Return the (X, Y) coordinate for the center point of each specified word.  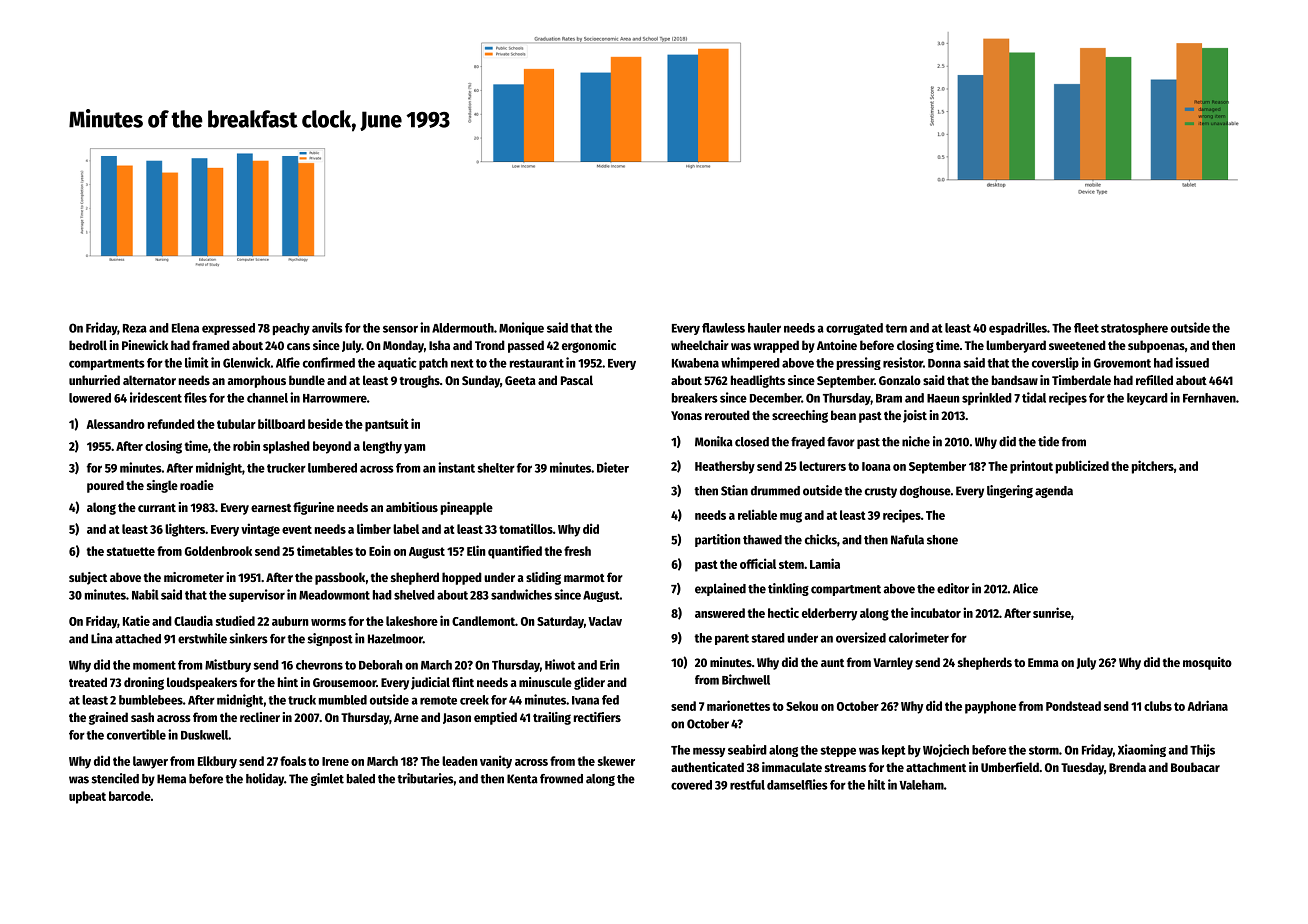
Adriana (1207, 705)
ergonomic (589, 346)
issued (1192, 362)
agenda (1054, 492)
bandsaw (1015, 380)
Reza (135, 328)
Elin (476, 550)
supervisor (257, 595)
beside (325, 423)
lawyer (150, 762)
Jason (457, 718)
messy (709, 752)
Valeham (921, 785)
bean (843, 415)
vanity (496, 762)
